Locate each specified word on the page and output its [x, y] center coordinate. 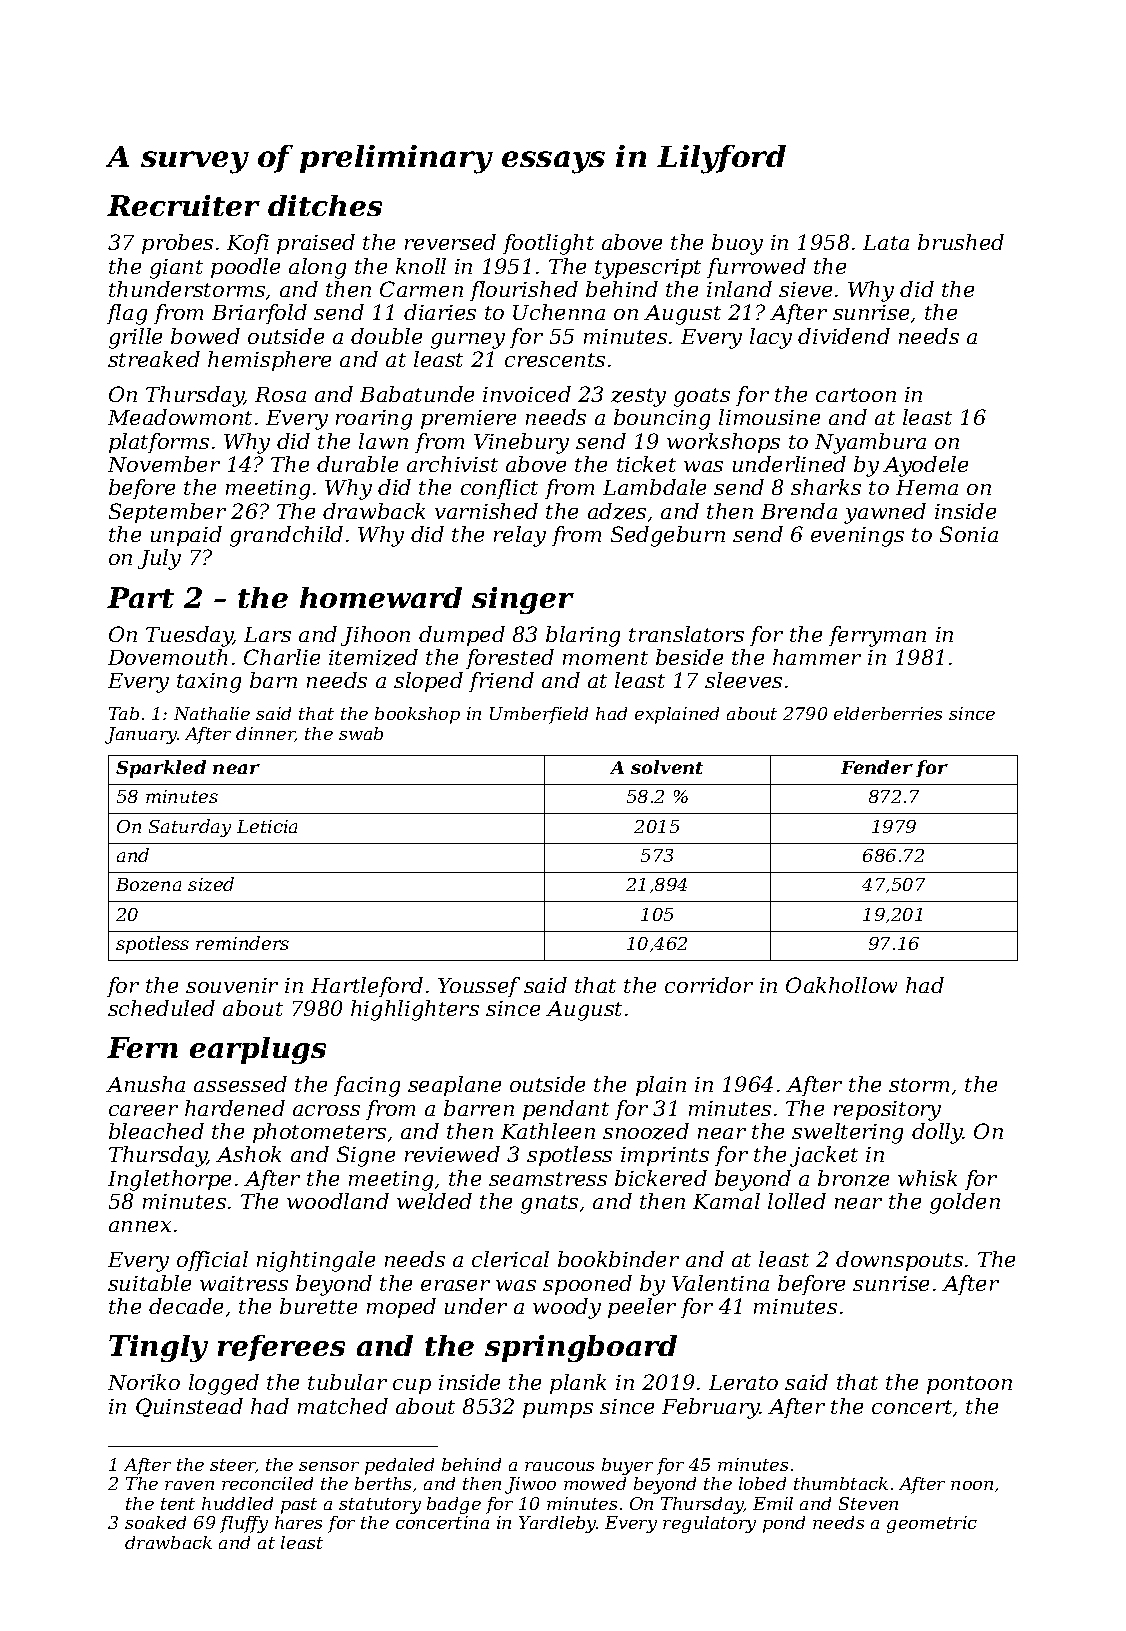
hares [298, 1522]
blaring [583, 636]
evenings [857, 537]
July [159, 559]
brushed [961, 242]
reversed [450, 242]
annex [140, 1226]
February [711, 1408]
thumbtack [841, 1483]
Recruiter [183, 205]
